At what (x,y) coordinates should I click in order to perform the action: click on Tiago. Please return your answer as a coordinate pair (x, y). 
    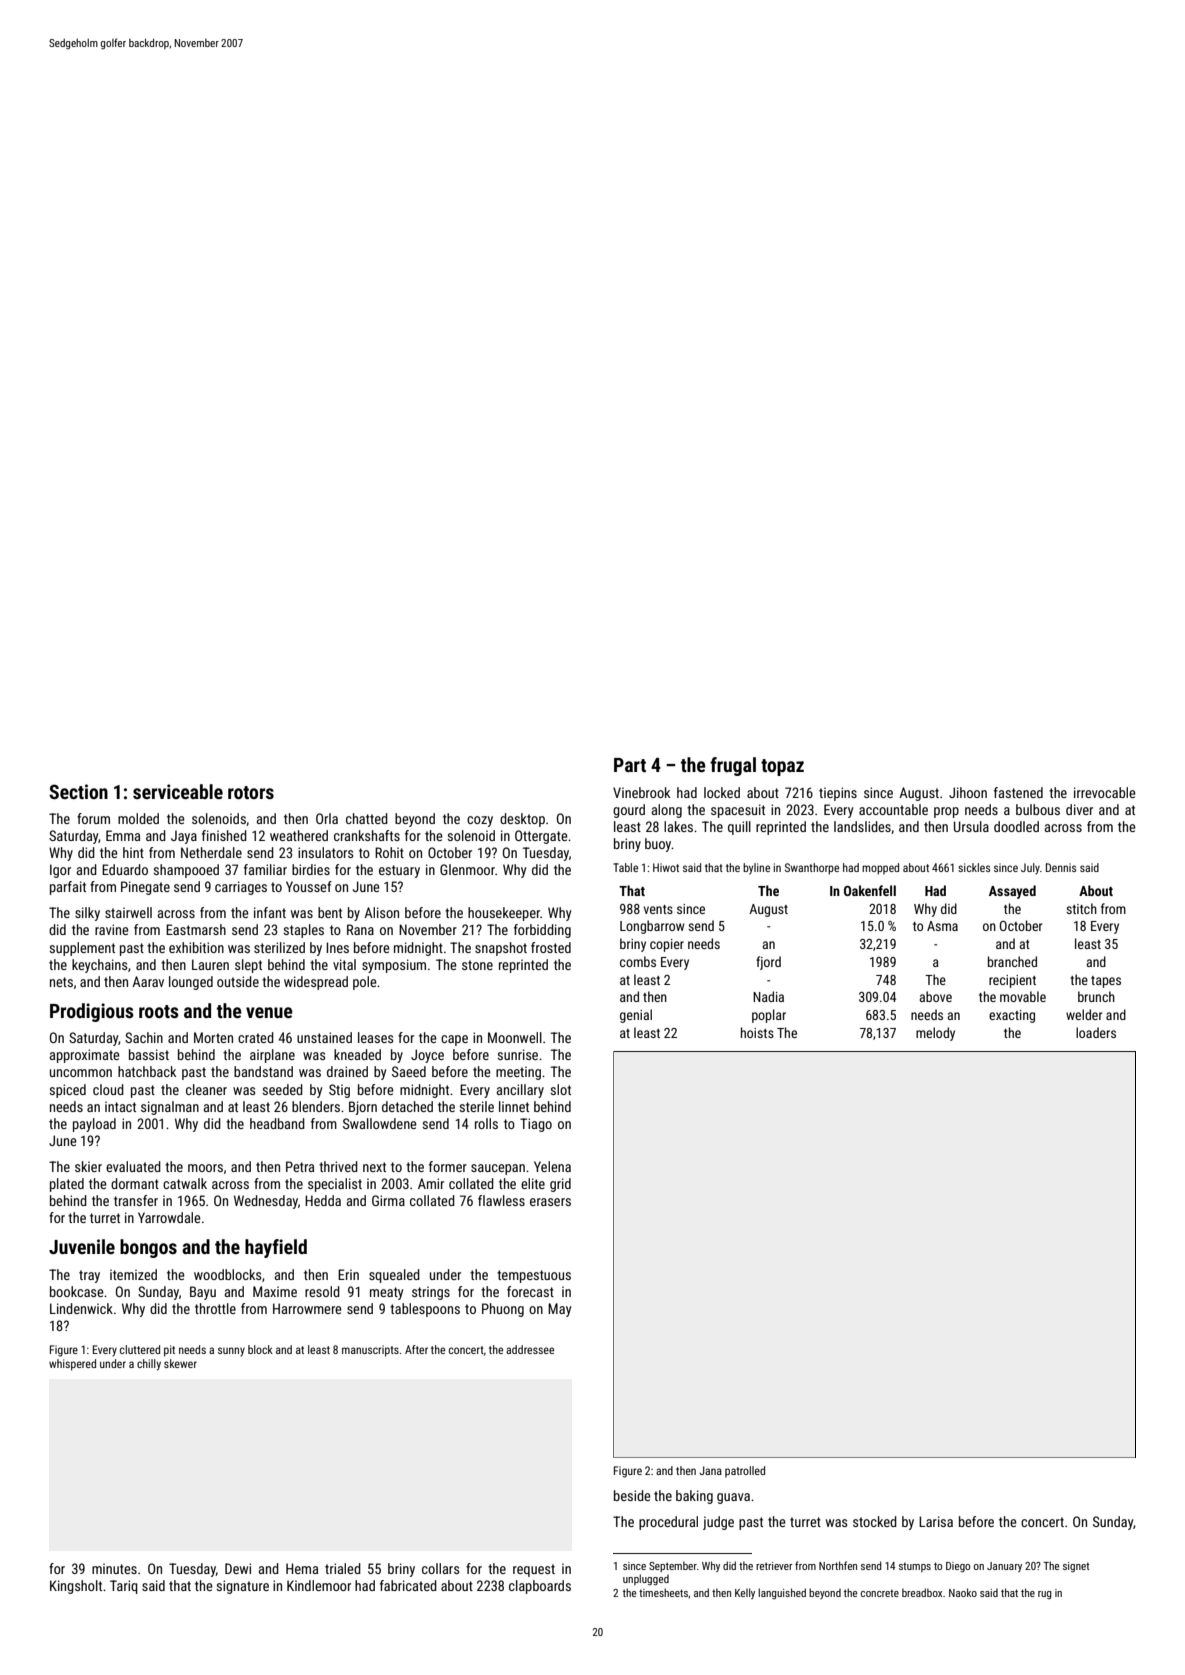
    Looking at the image, I should click on (536, 1125).
